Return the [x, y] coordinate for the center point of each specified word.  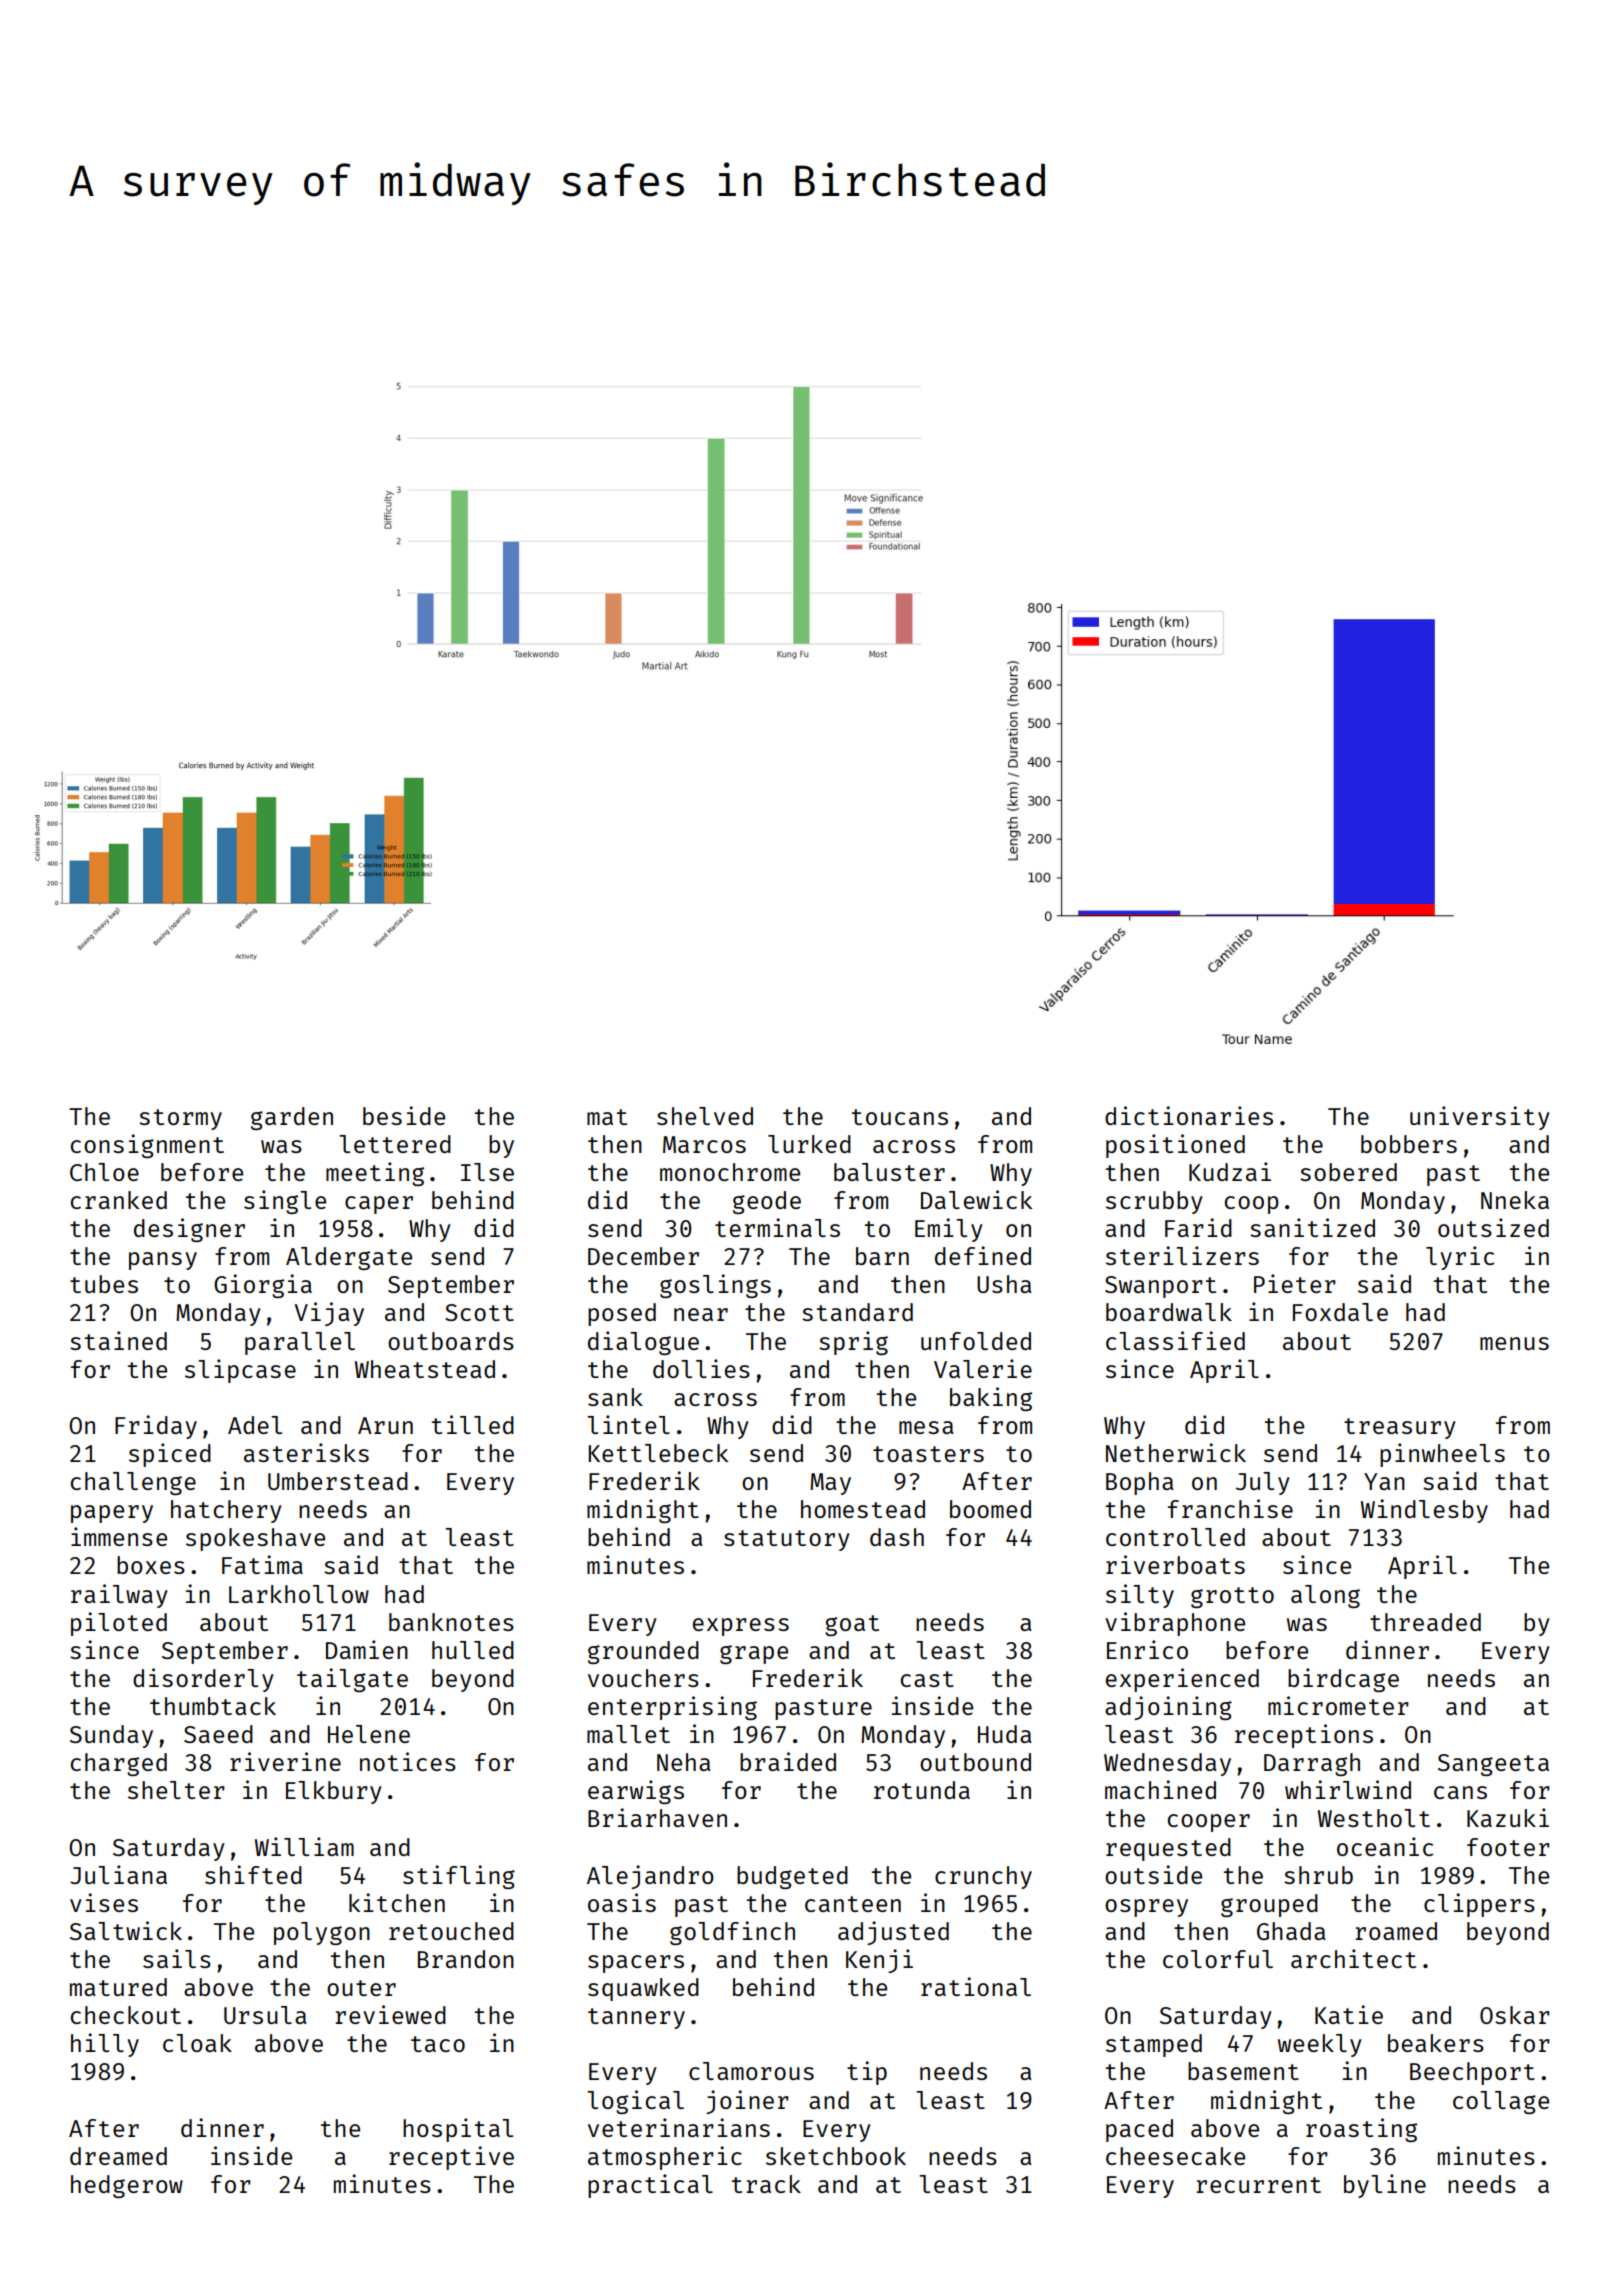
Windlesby [1424, 1511]
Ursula [265, 2015]
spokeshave [255, 1539]
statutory [787, 1540]
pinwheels [1442, 1455]
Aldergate [349, 1258]
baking [991, 1399]
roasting [1361, 2130]
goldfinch [732, 1933]
